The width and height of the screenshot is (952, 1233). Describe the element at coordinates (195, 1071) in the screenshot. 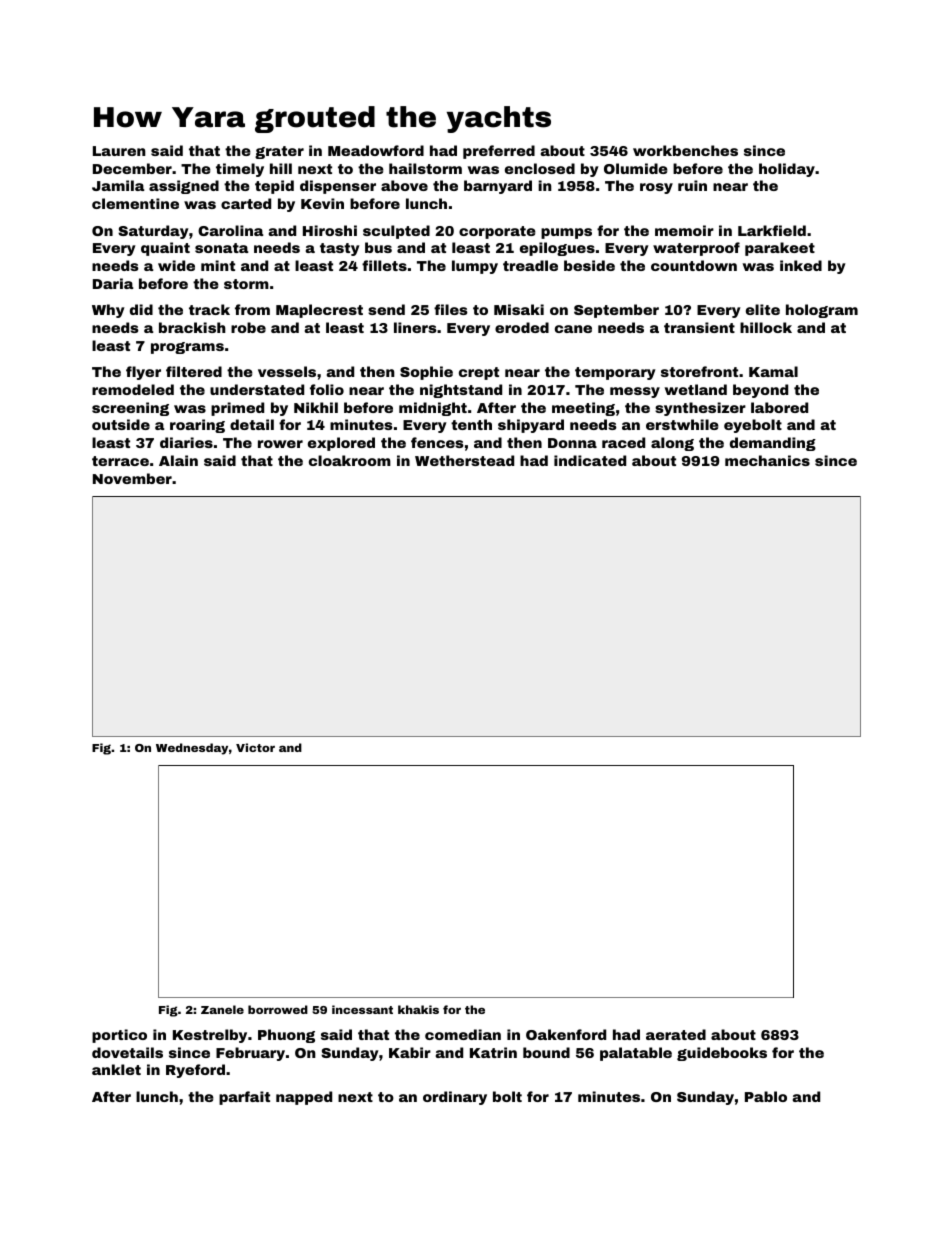

I see `Ryeford` at that location.
